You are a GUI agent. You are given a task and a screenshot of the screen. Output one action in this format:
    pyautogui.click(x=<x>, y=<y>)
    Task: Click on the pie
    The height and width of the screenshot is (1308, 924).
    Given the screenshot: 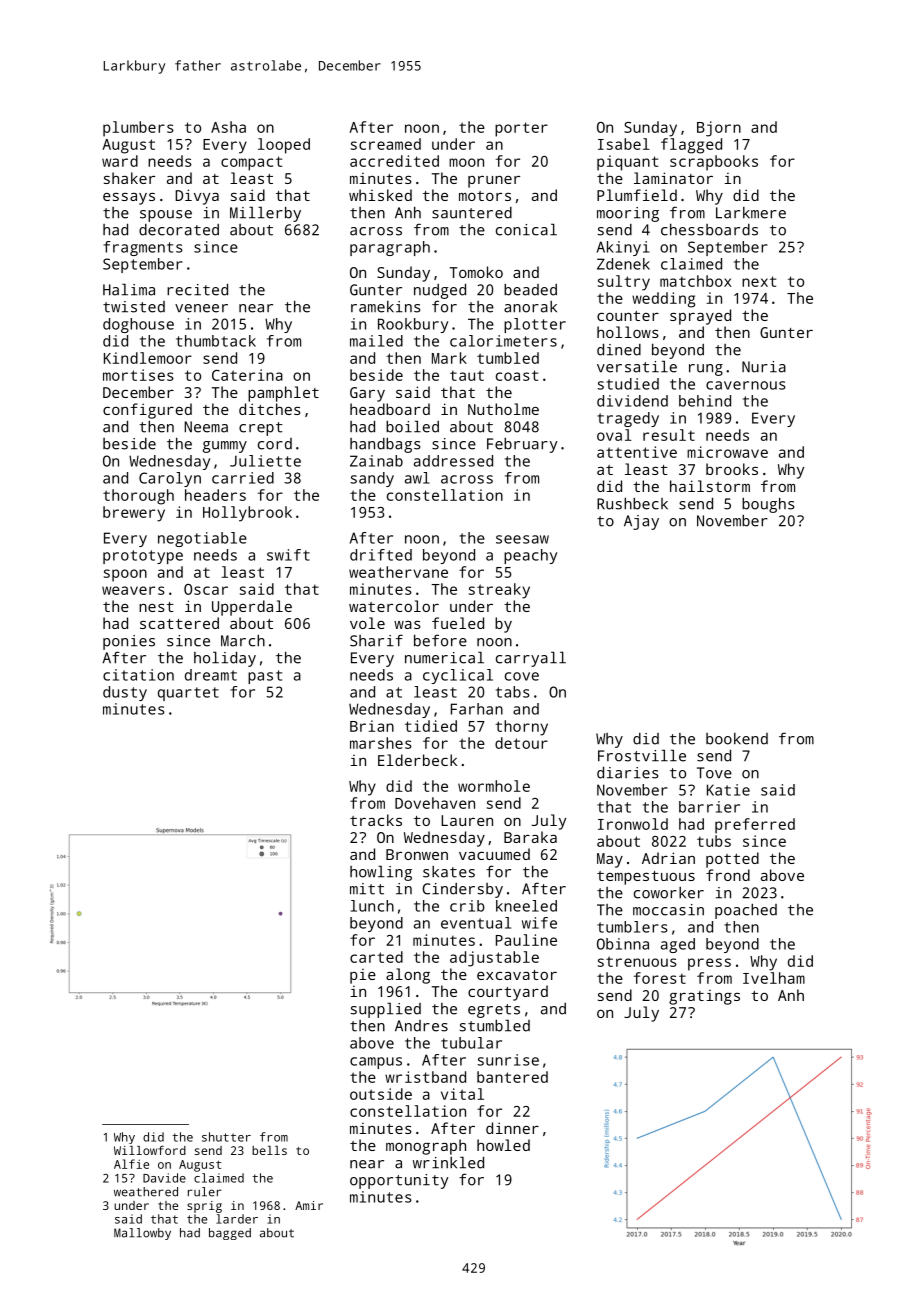 What is the action you would take?
    pyautogui.click(x=363, y=976)
